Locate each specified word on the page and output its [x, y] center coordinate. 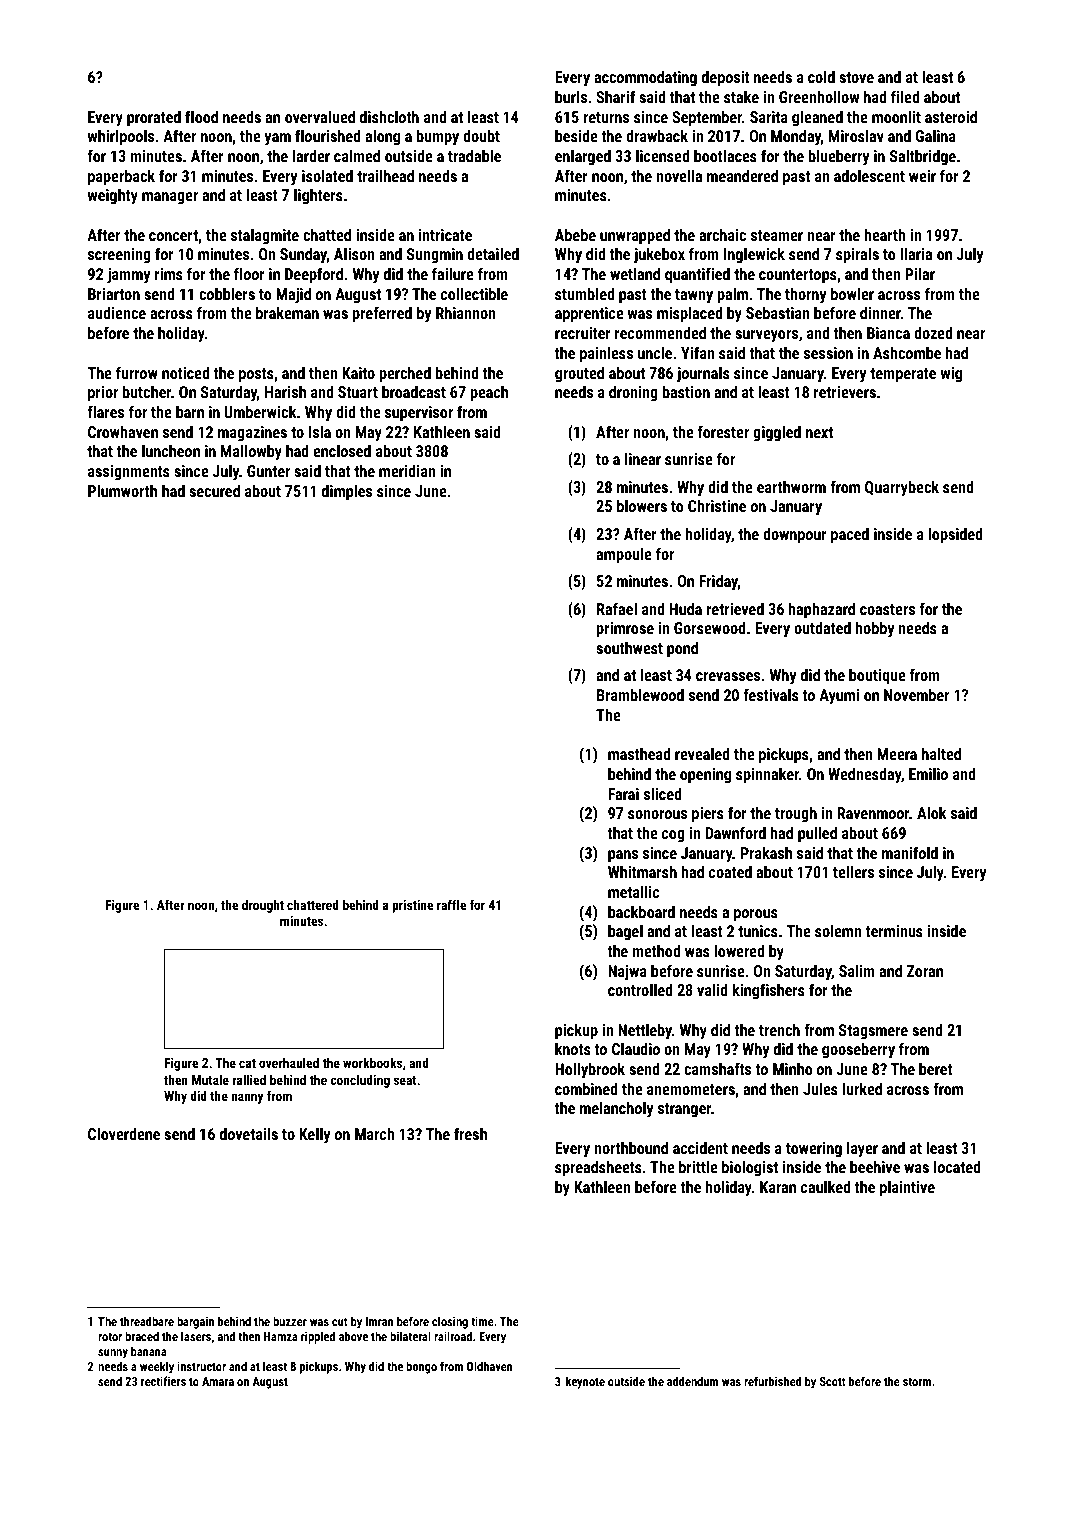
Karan [778, 1187]
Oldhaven [490, 1366]
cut [340, 1322]
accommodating [645, 79]
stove [856, 77]
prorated [154, 119]
